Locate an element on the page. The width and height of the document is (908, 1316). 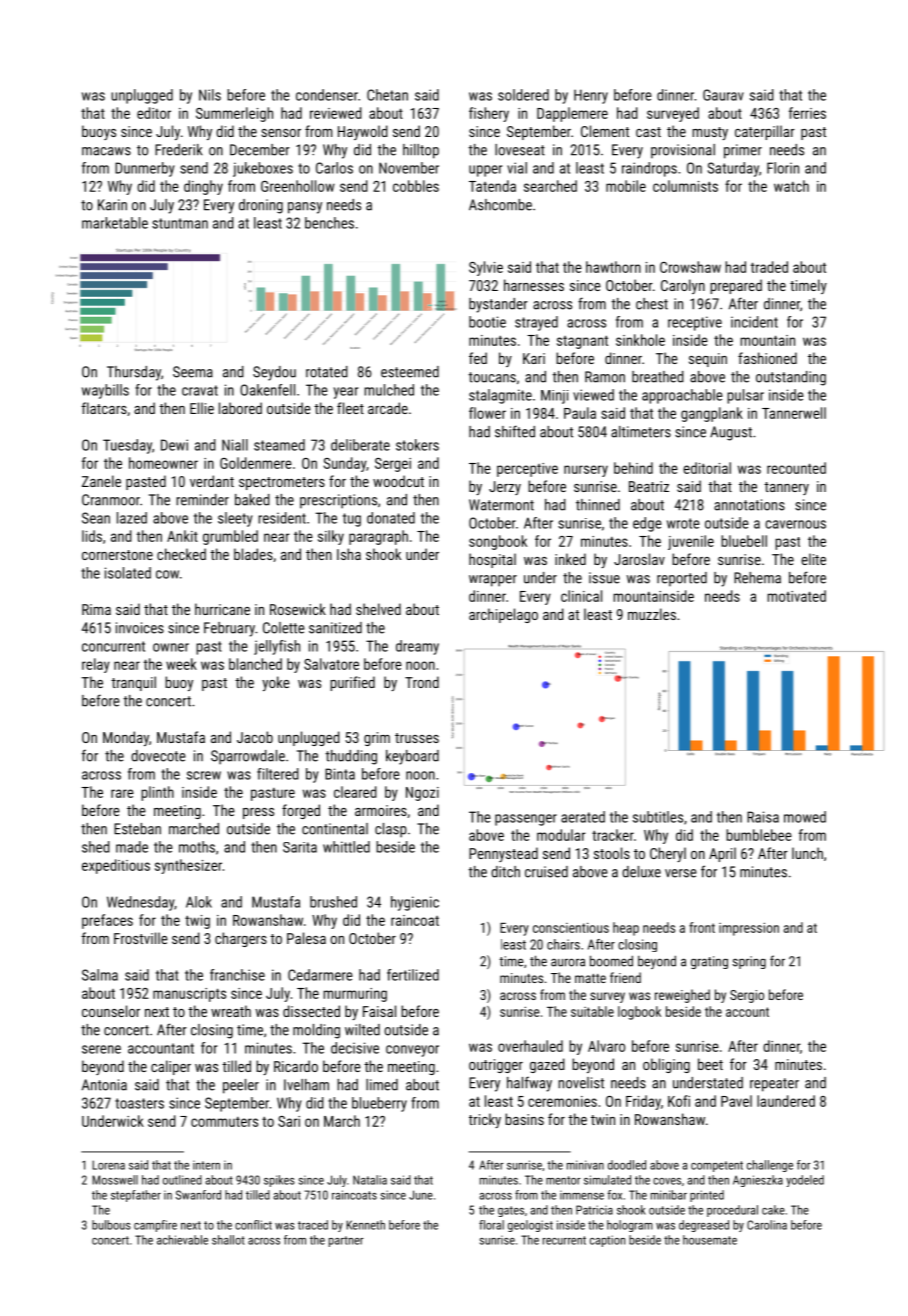
cobbles is located at coordinates (416, 186).
